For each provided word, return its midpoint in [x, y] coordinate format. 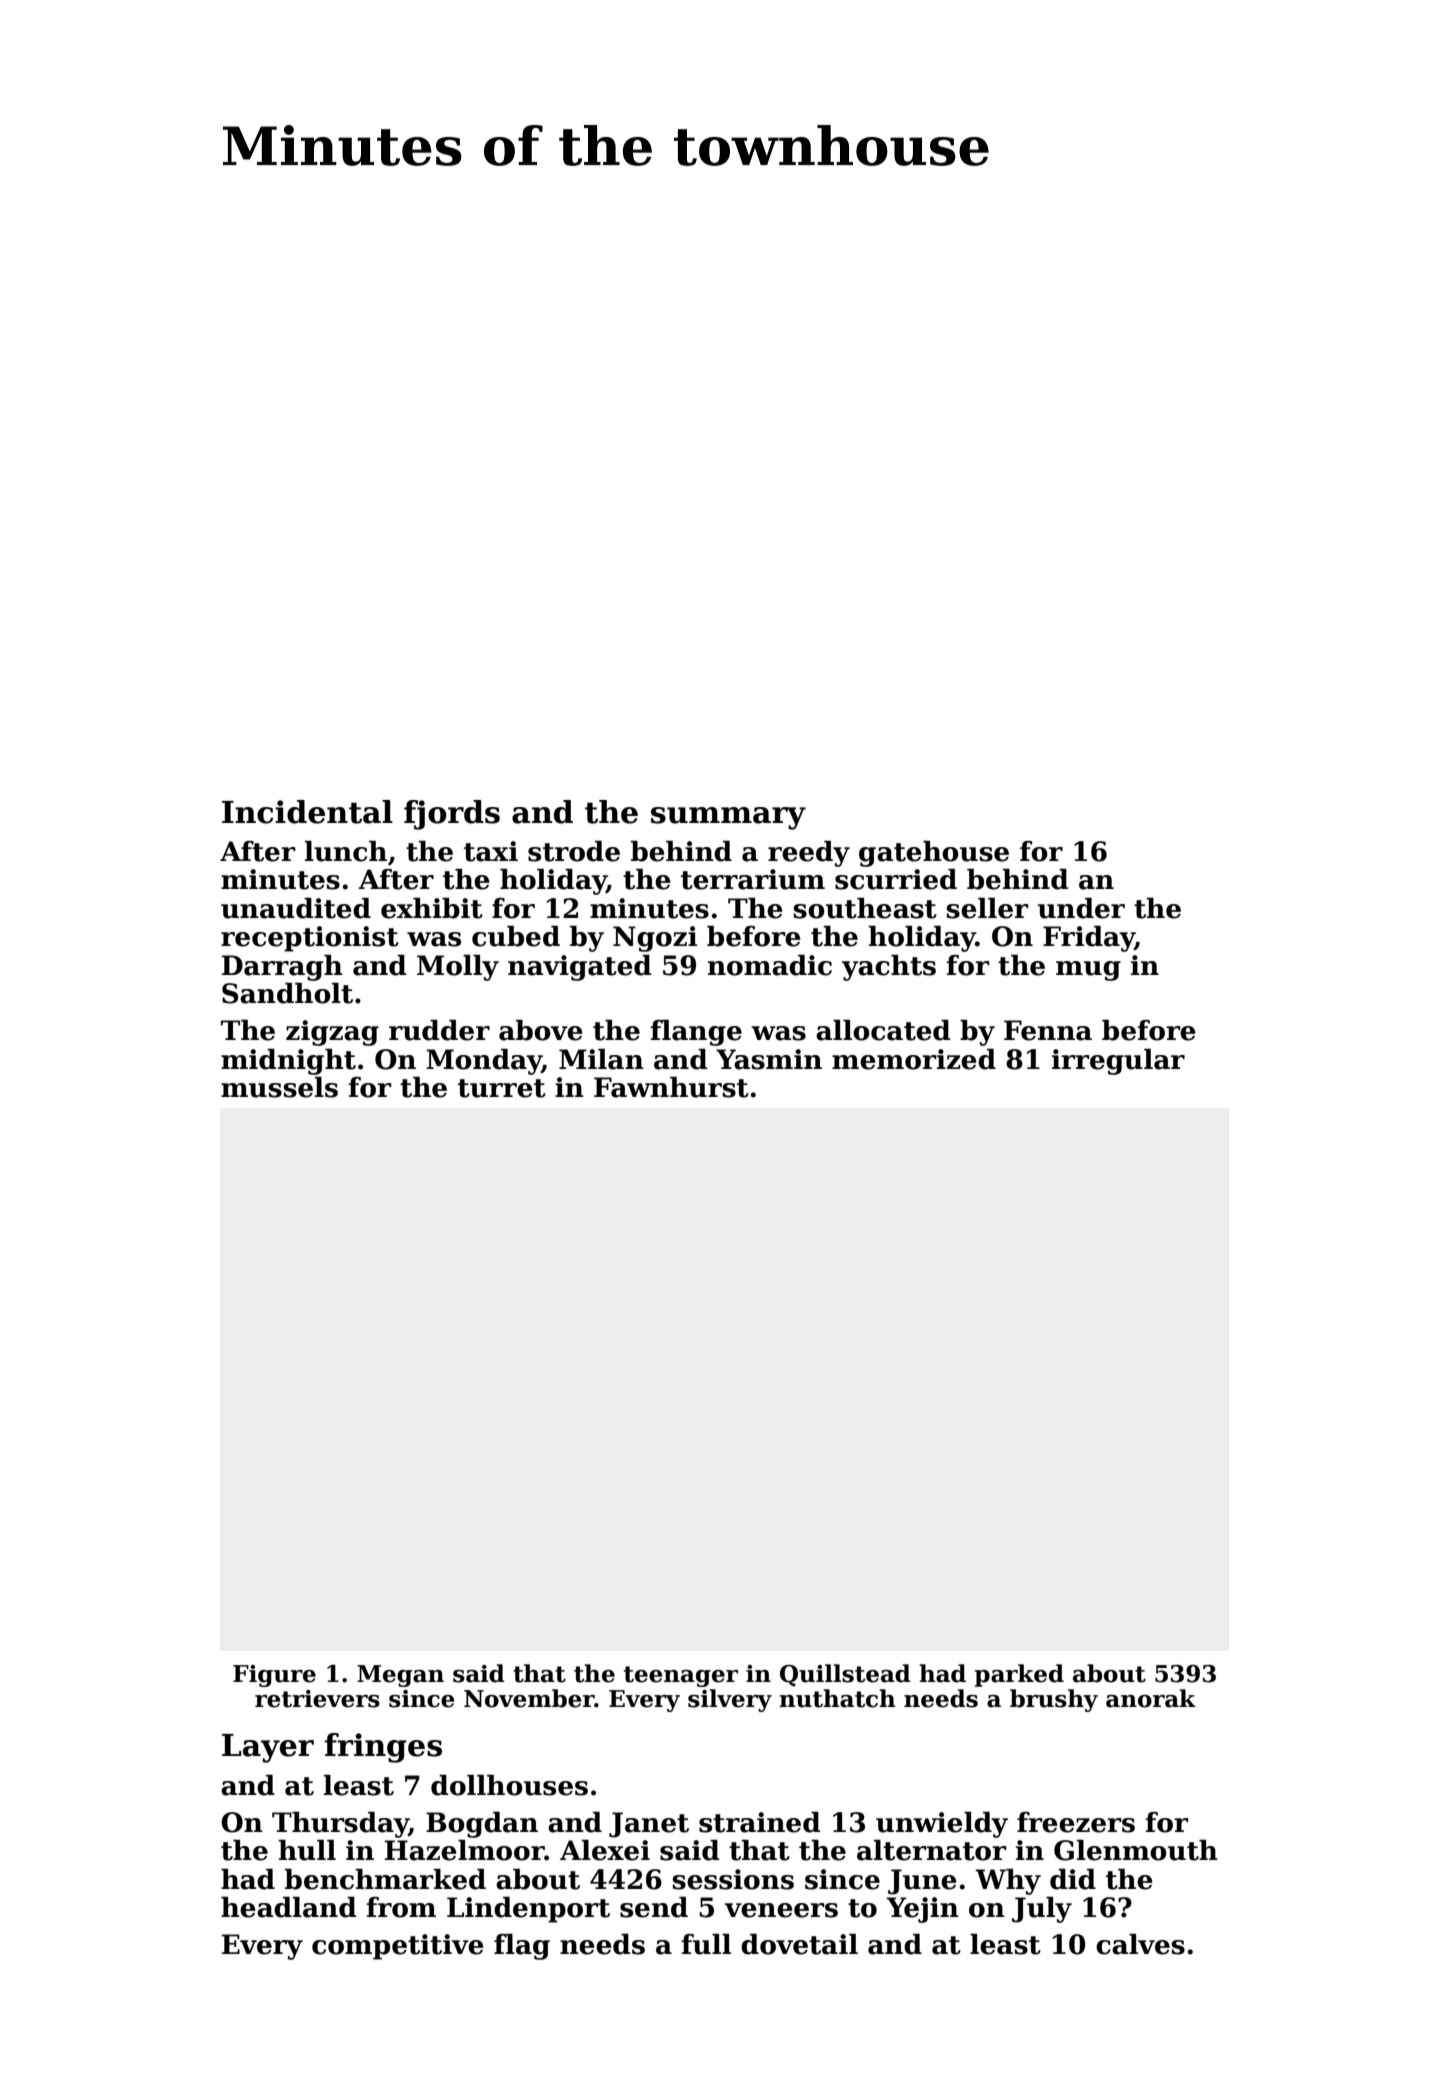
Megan [400, 1676]
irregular [1118, 1062]
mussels [279, 1087]
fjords [452, 815]
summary [728, 818]
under [1081, 908]
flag [522, 1947]
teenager [681, 1676]
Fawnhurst [671, 1087]
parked [1019, 1675]
